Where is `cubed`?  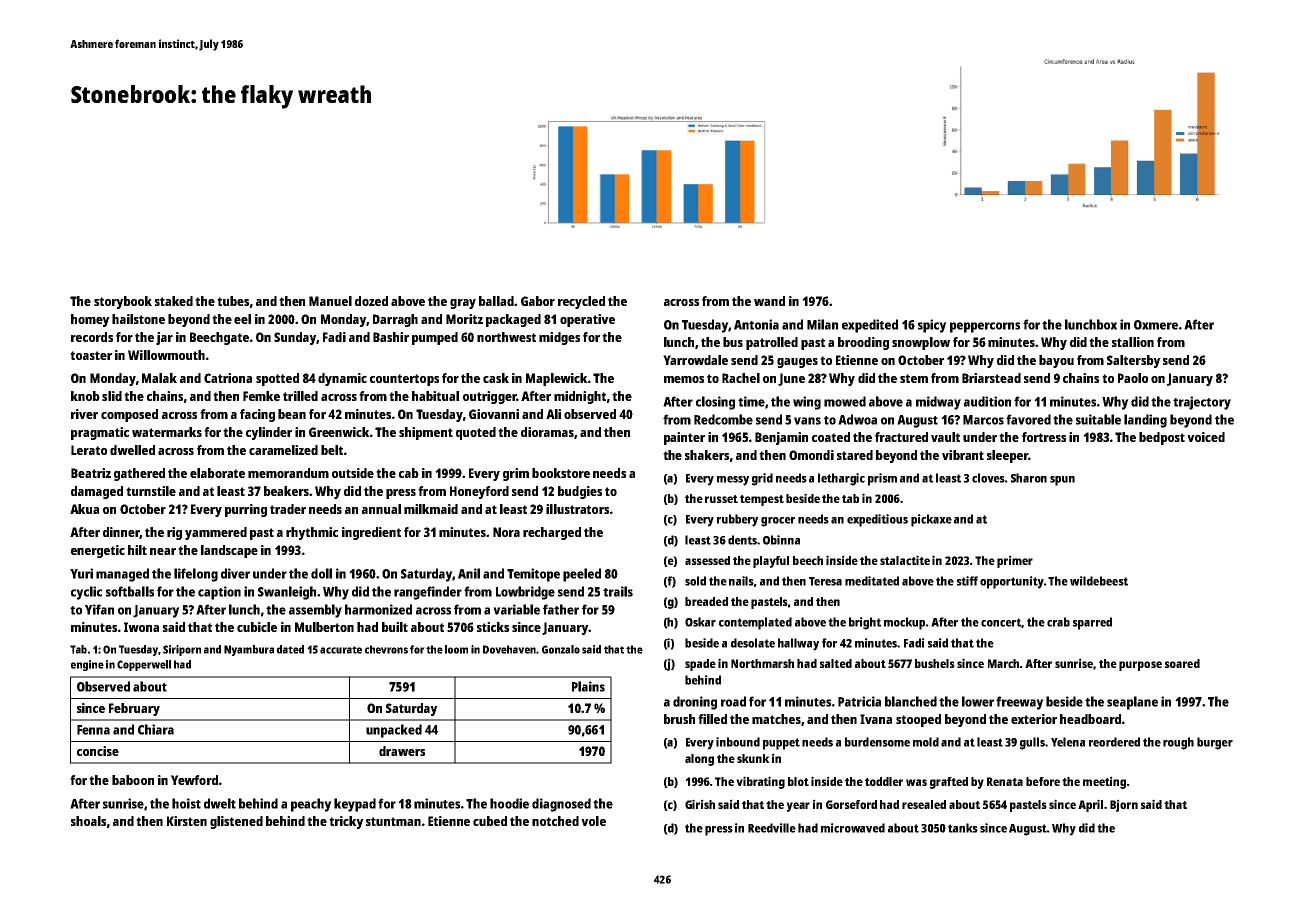 cubed is located at coordinates (490, 821).
